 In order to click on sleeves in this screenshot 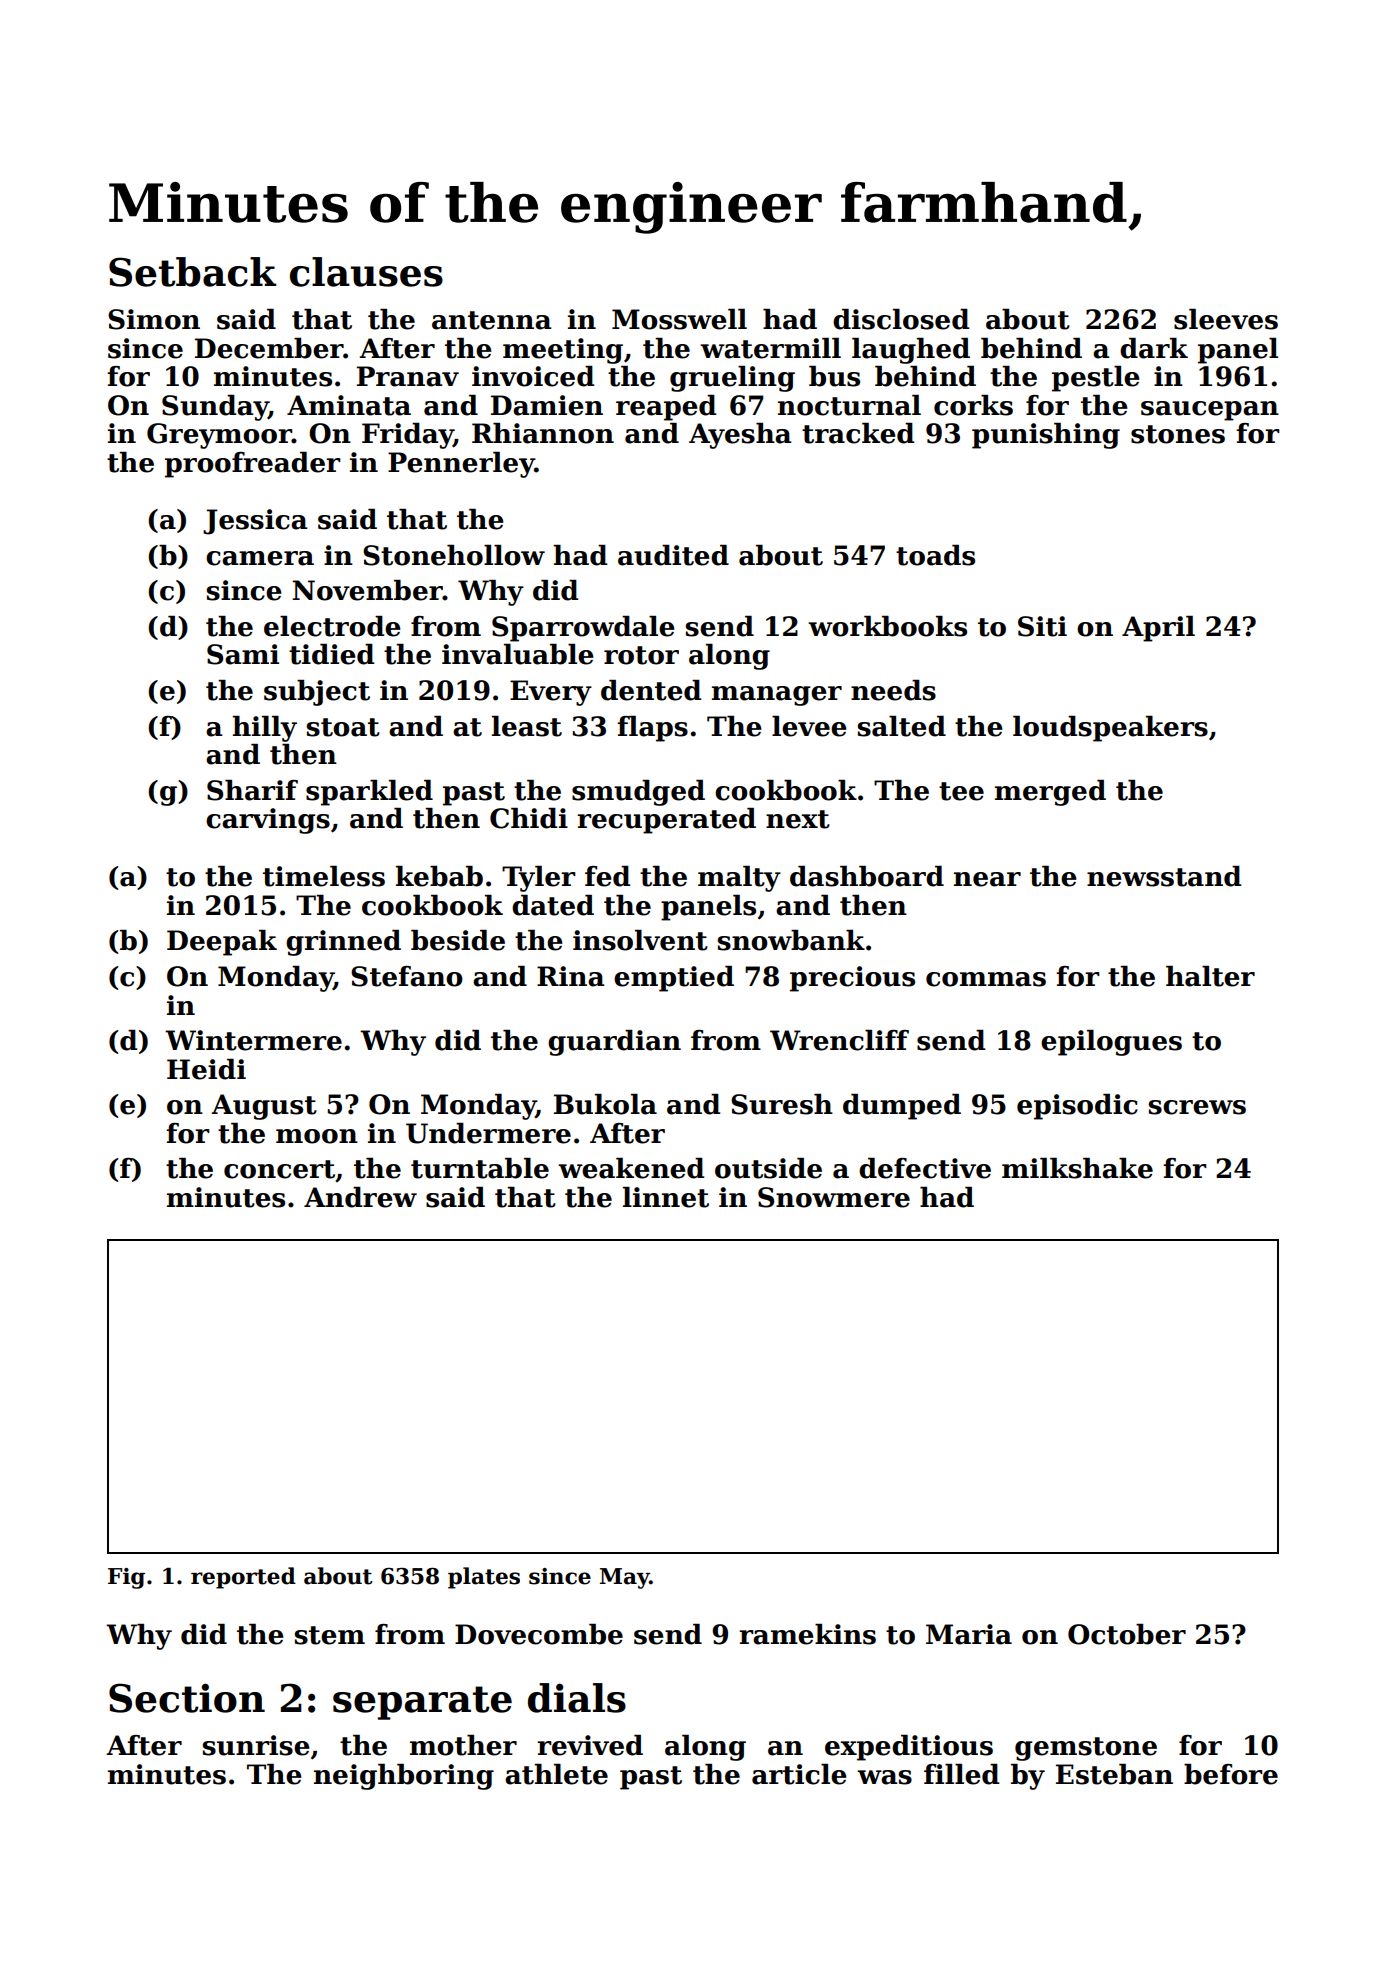, I will do `click(1226, 319)`.
